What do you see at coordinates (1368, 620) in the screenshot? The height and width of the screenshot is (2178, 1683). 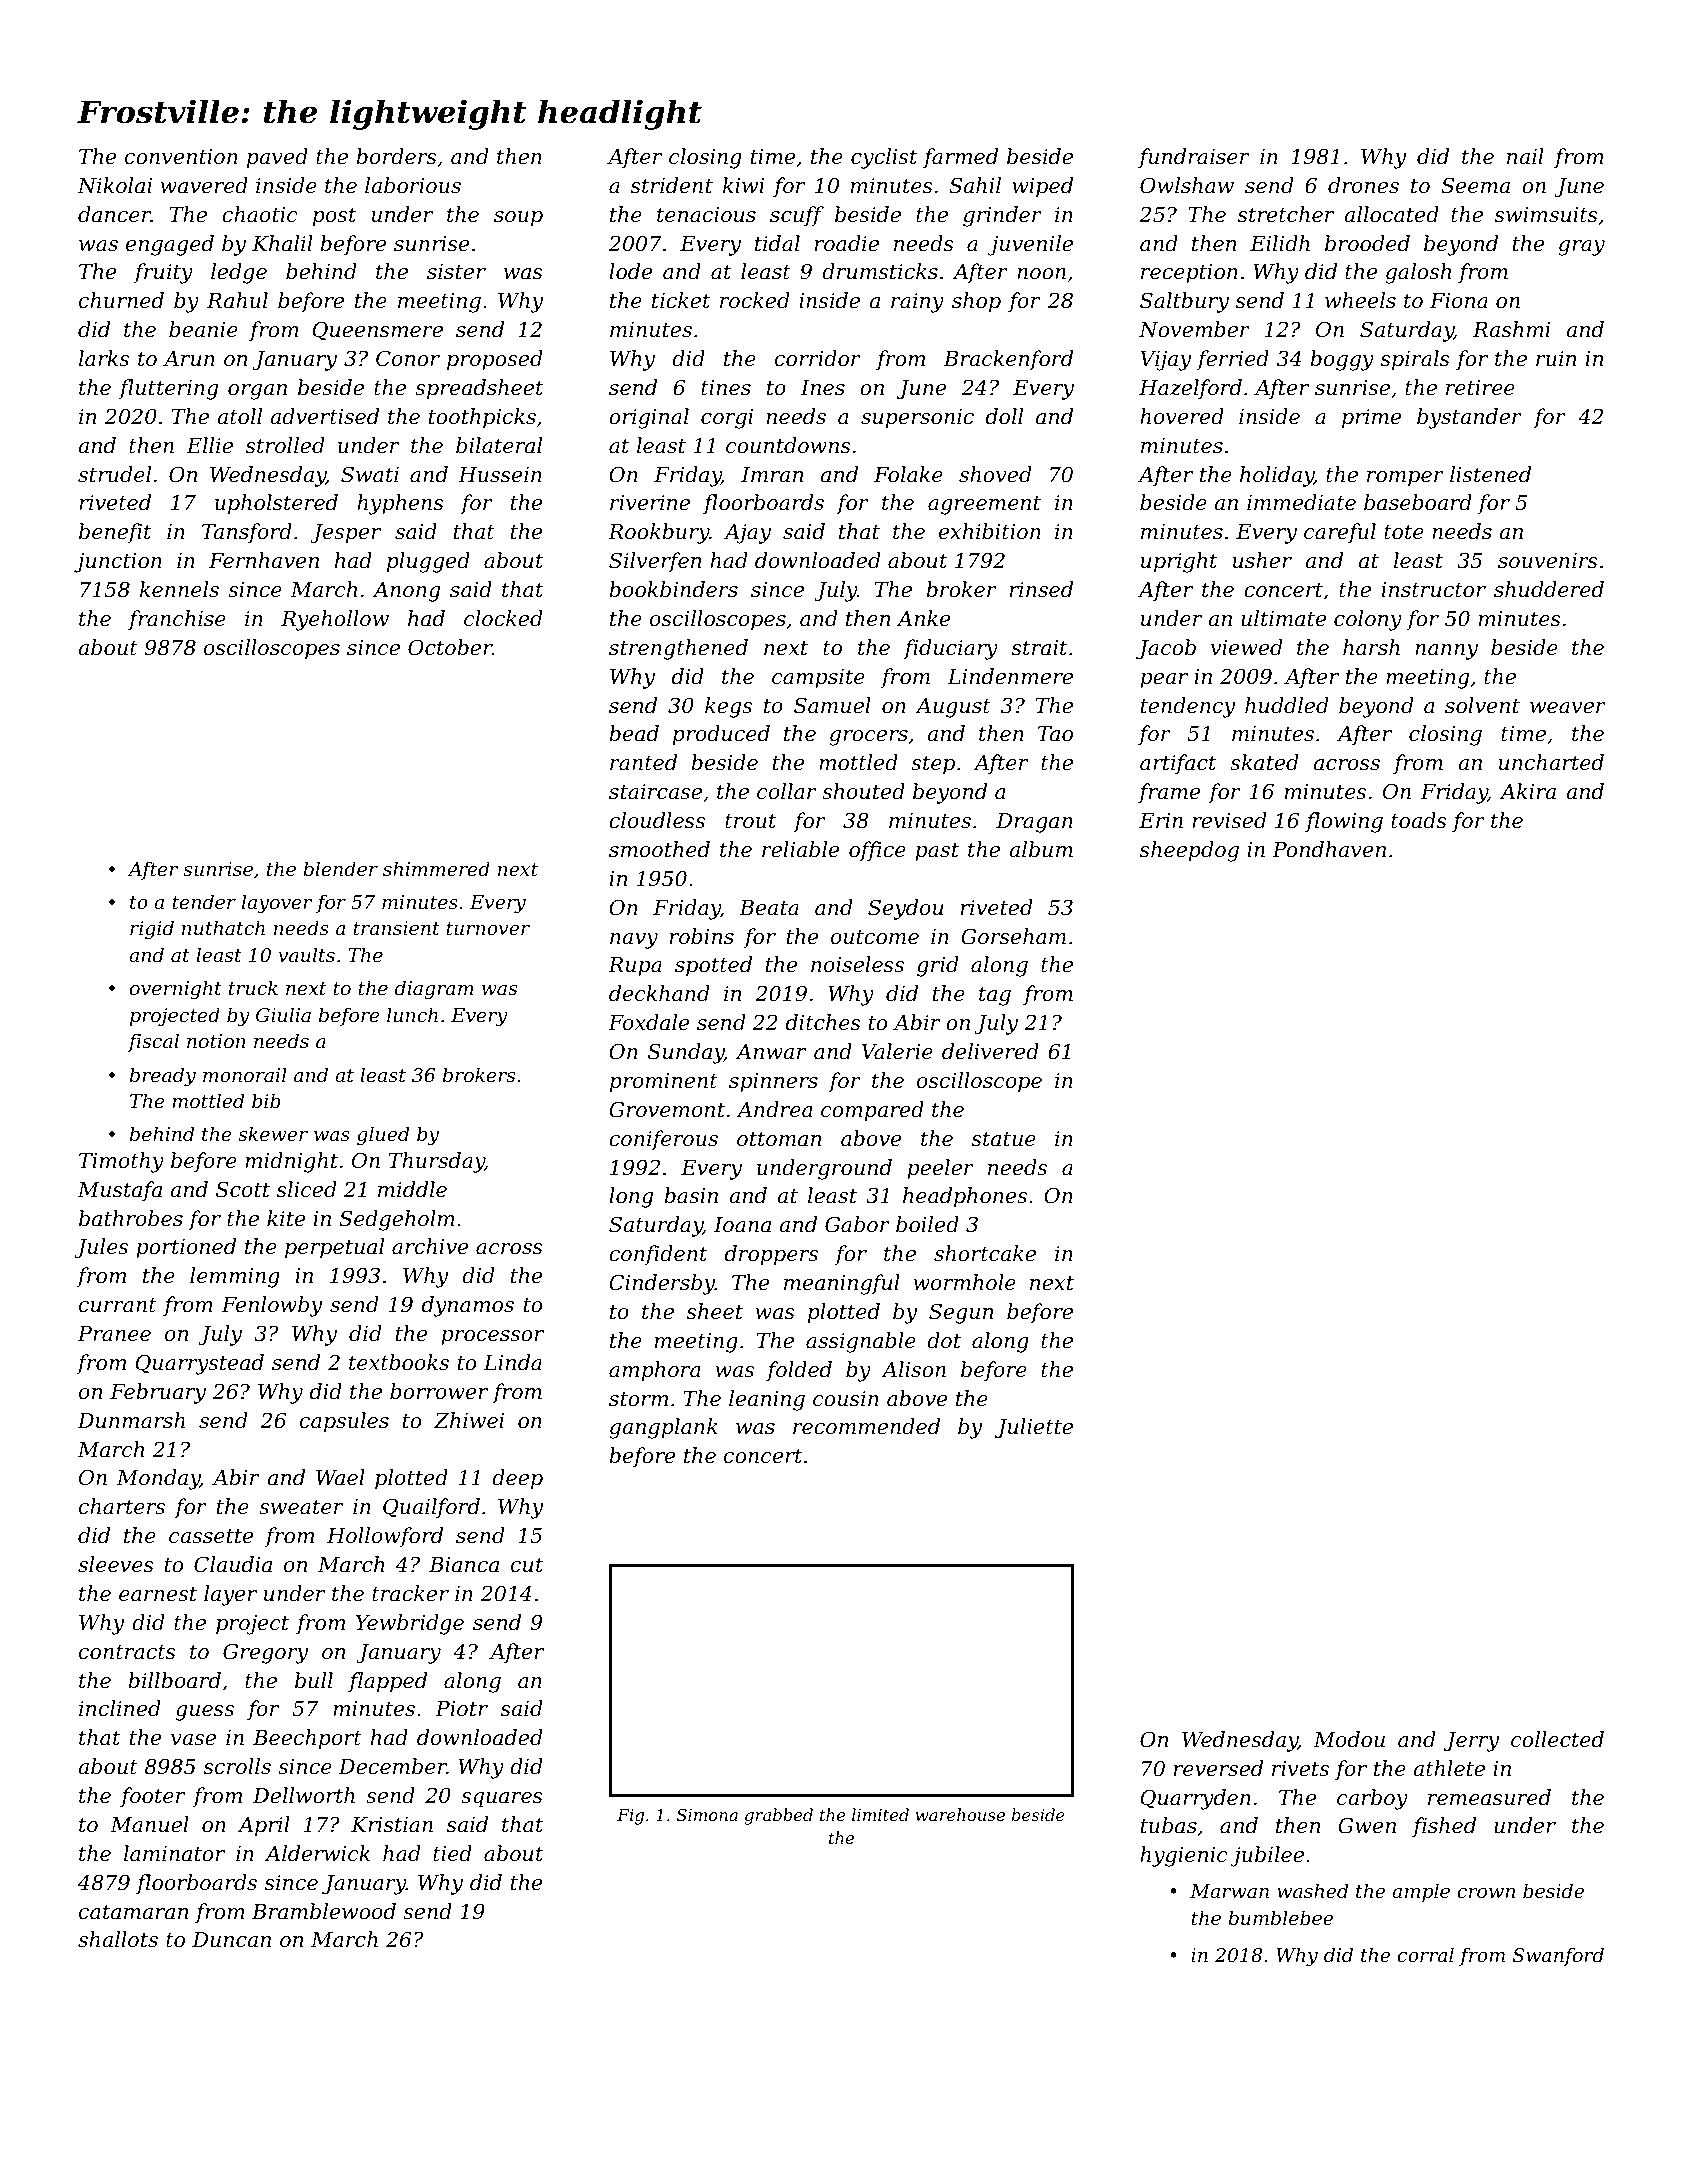 I see `colony` at bounding box center [1368, 620].
